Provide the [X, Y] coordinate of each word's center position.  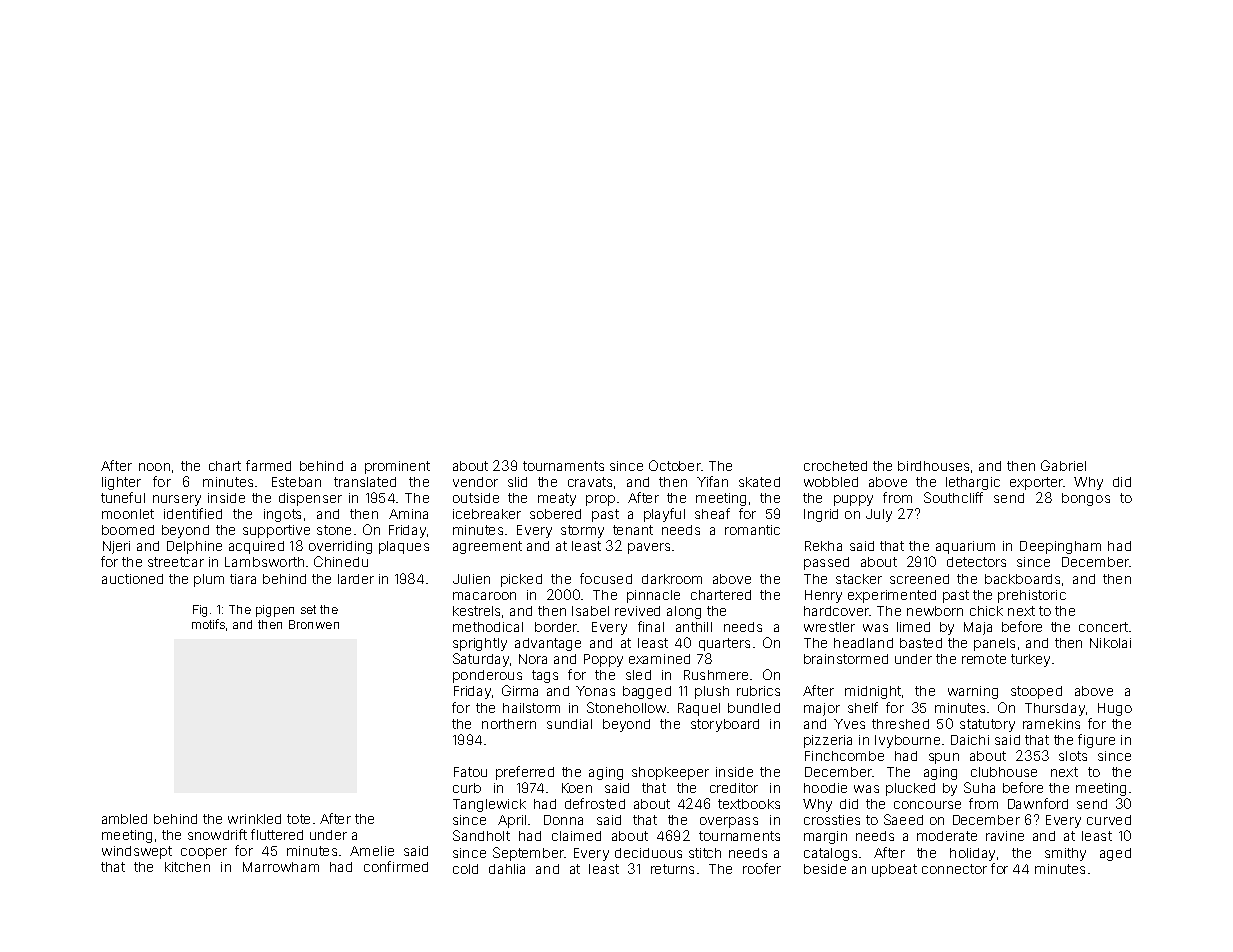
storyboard [725, 725]
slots [1073, 756]
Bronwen [314, 624]
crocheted [835, 466]
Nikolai [1110, 643]
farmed [268, 465]
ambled [124, 819]
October [675, 465]
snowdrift [217, 834]
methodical [488, 627]
